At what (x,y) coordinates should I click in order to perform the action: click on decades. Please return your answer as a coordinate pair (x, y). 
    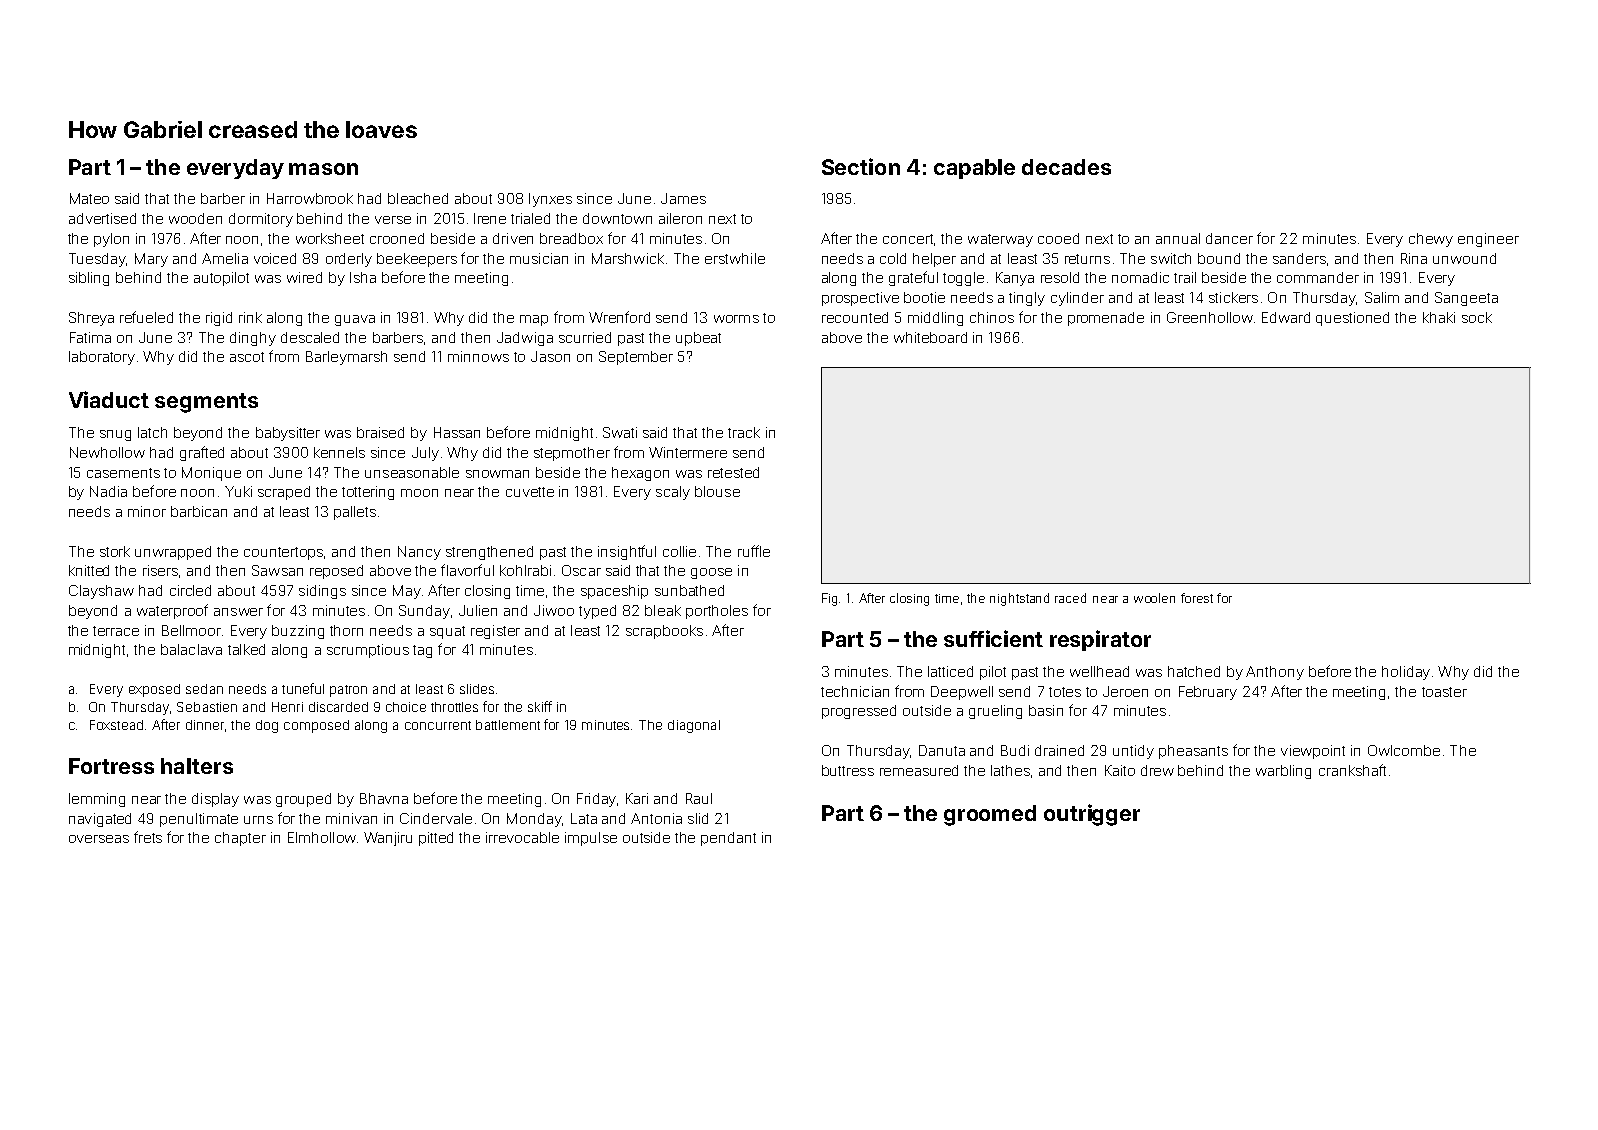
    Looking at the image, I should click on (1066, 167).
